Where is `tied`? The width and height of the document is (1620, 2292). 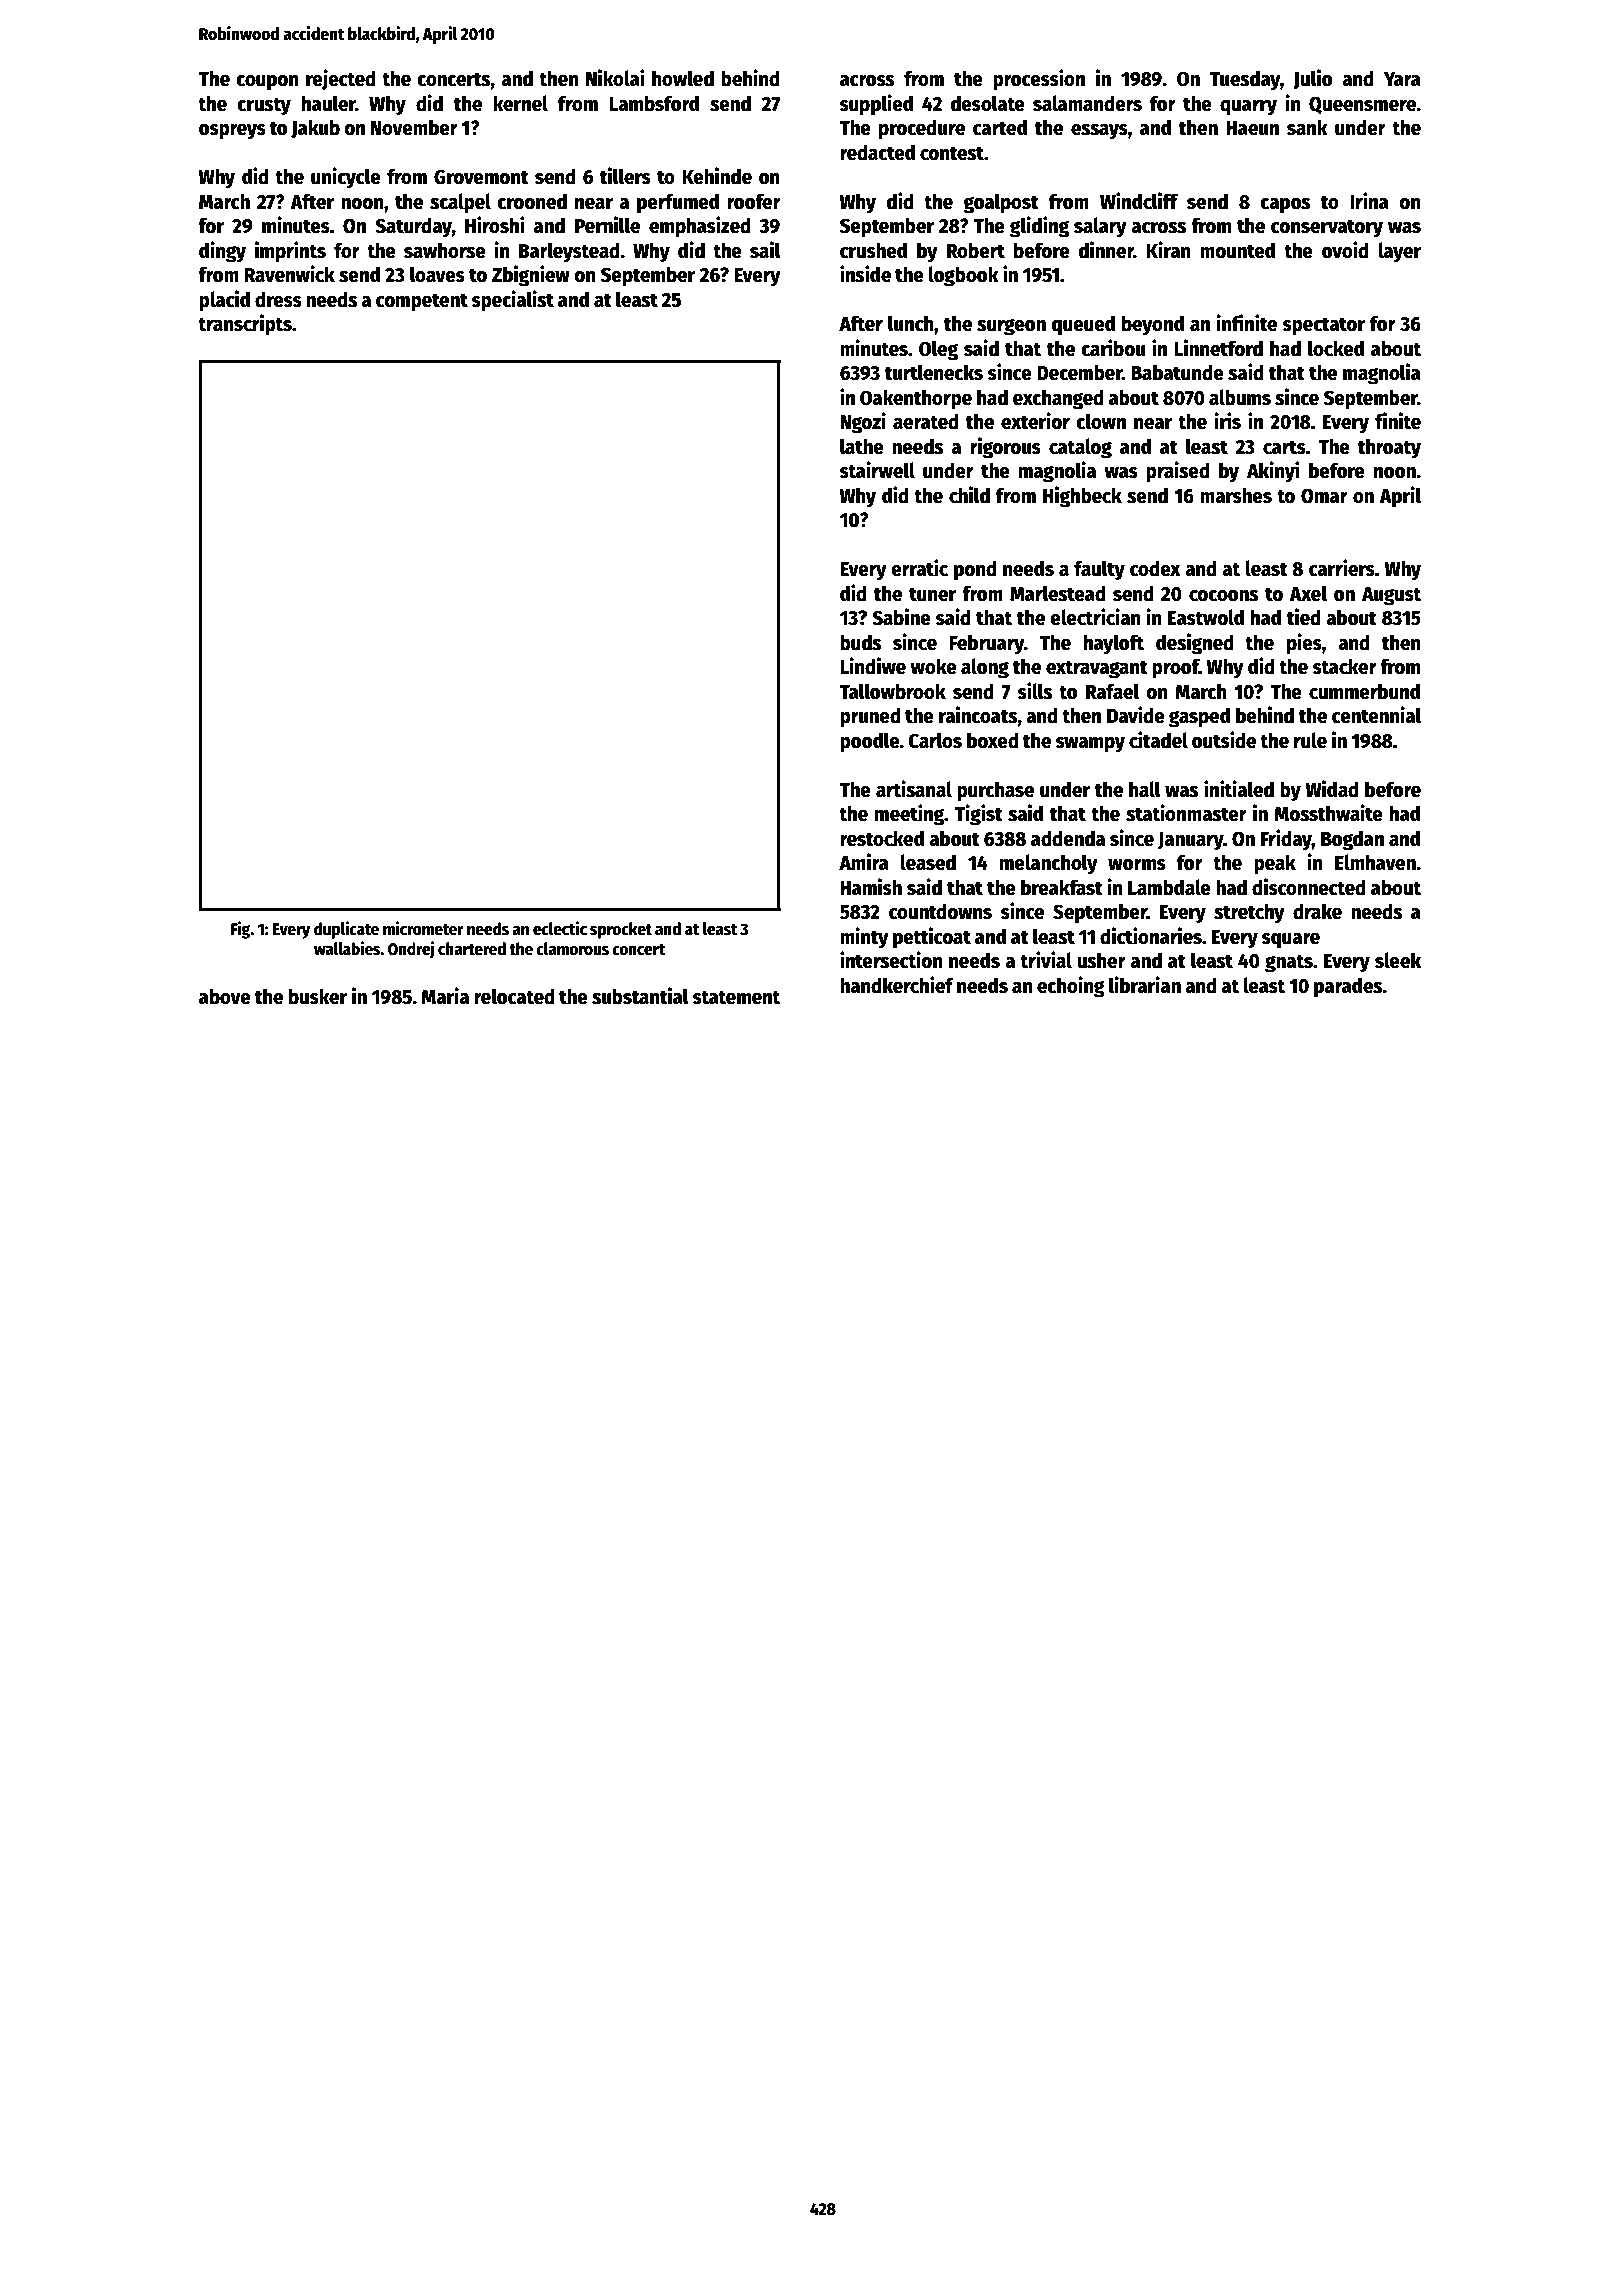
tied is located at coordinates (1304, 617).
